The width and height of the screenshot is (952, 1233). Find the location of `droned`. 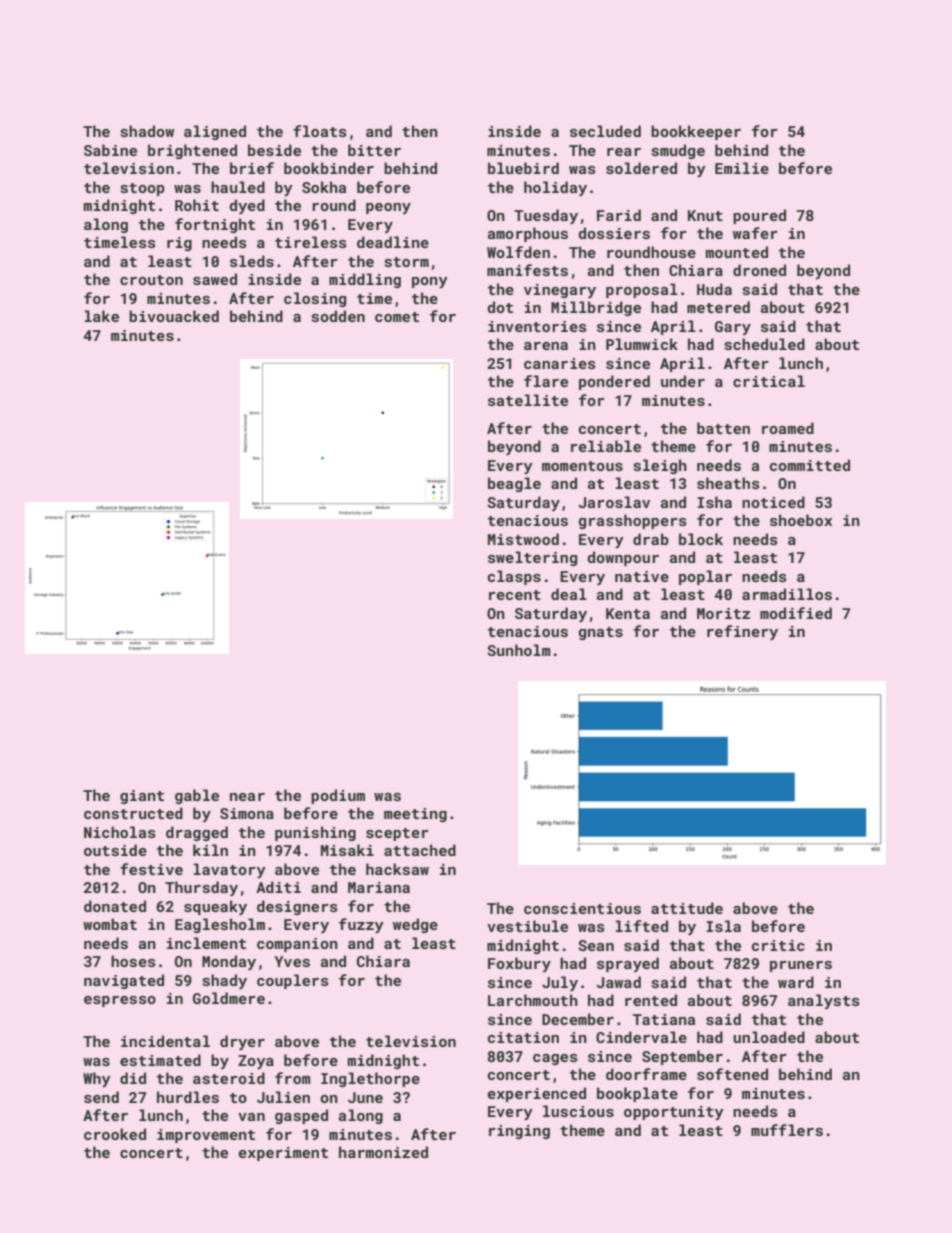

droned is located at coordinates (759, 270).
